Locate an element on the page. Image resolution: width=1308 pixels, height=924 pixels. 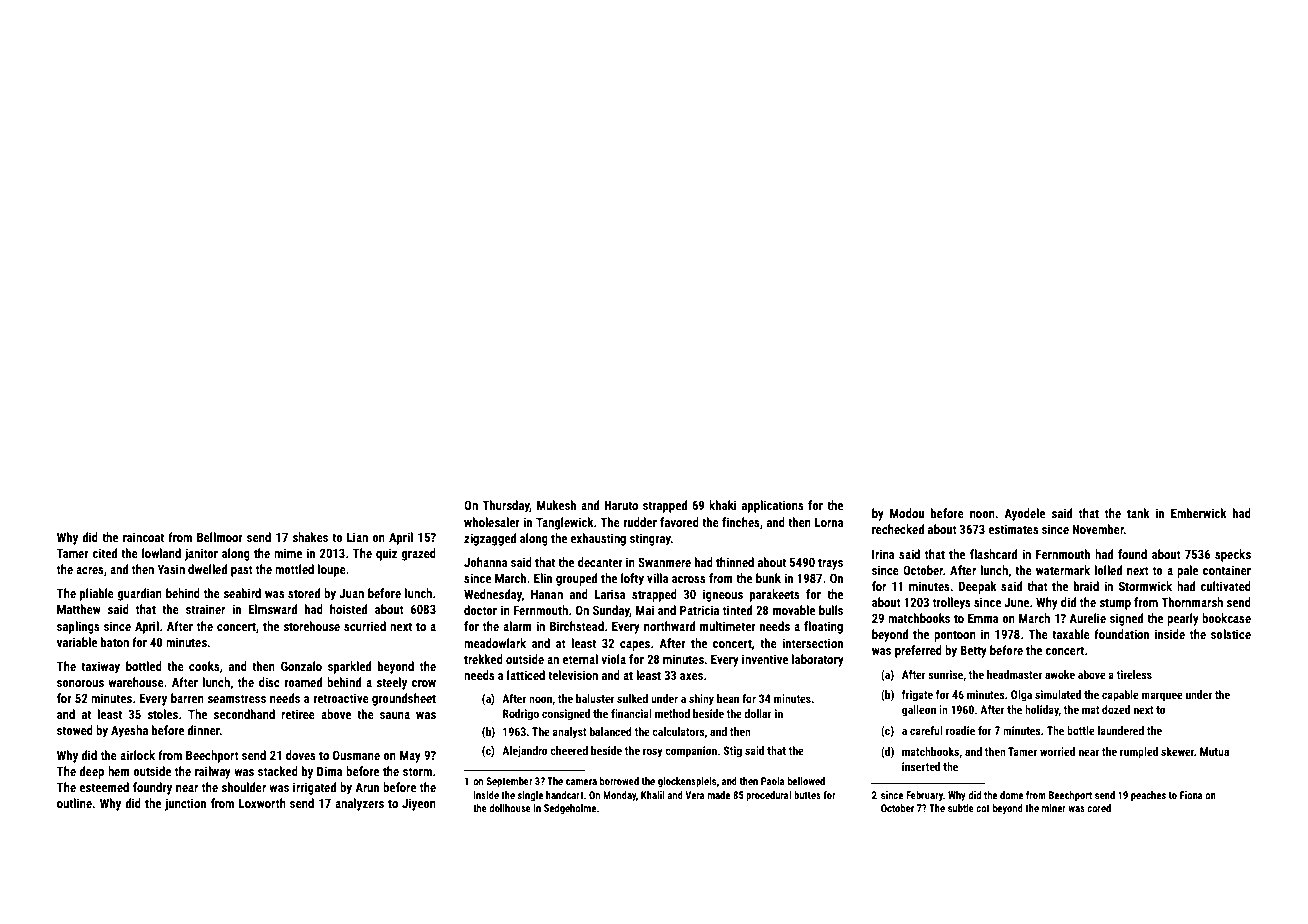
bunk is located at coordinates (768, 578).
